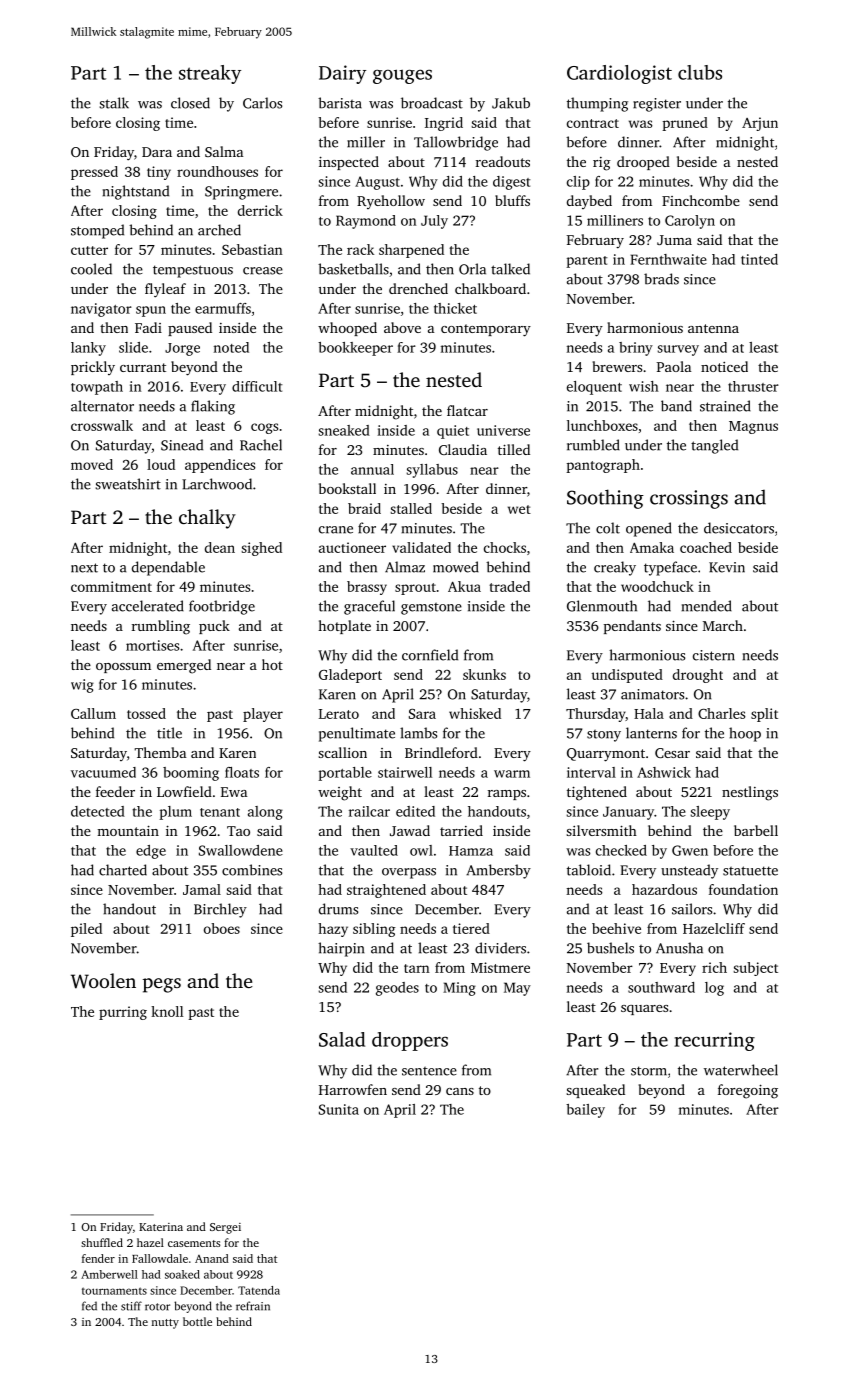 This image has width=849, height=1400. I want to click on alternator, so click(102, 406).
